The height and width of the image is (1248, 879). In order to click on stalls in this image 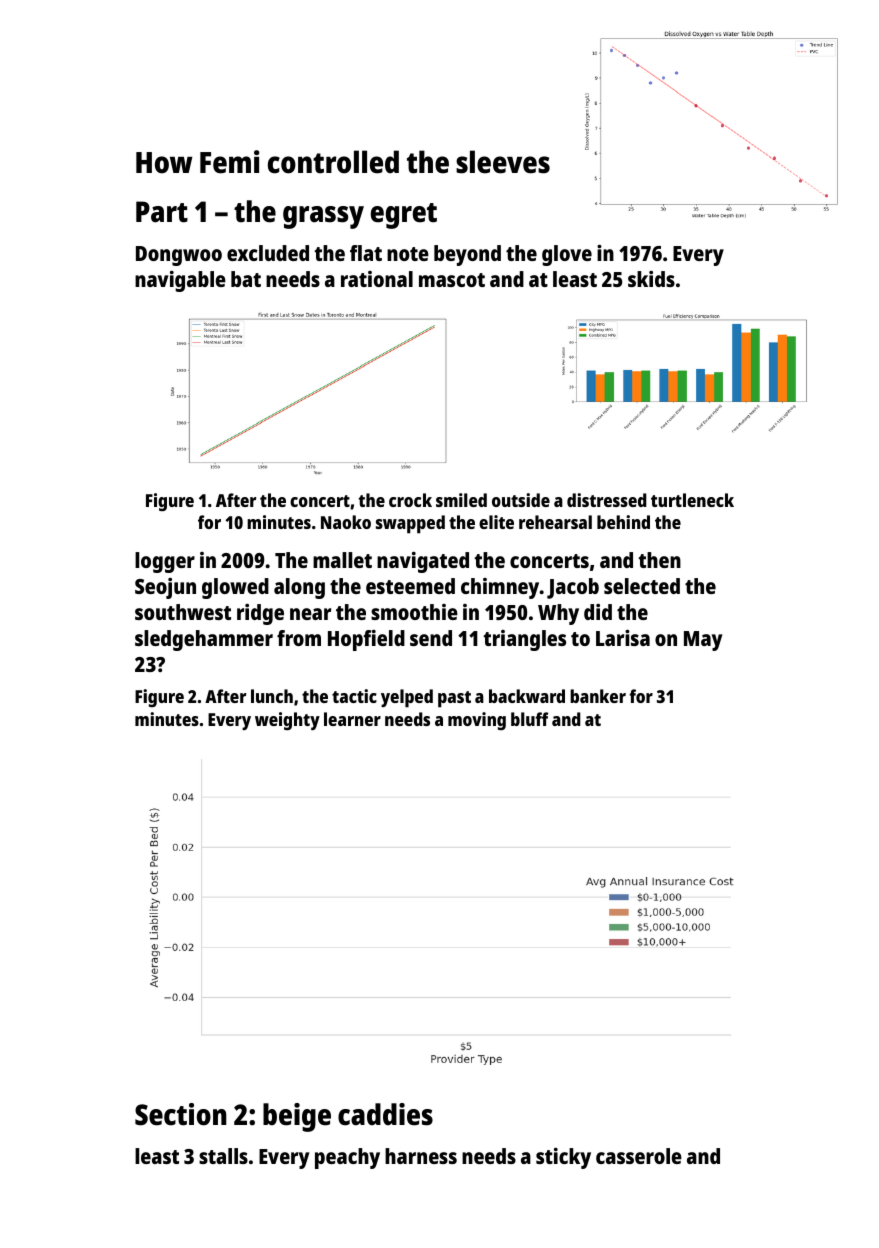, I will do `click(223, 1156)`.
